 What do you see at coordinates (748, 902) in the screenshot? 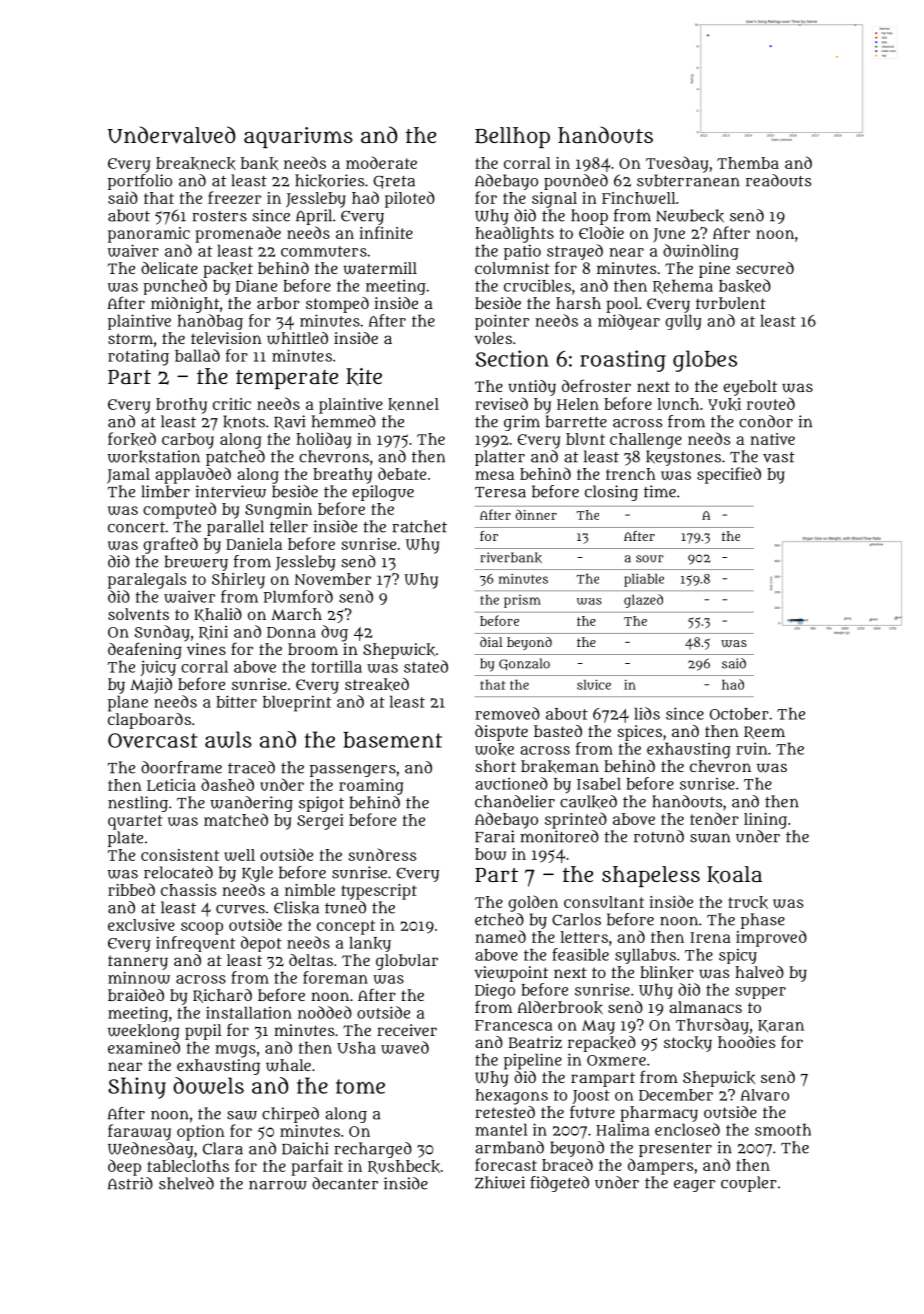
I see `truck` at bounding box center [748, 902].
